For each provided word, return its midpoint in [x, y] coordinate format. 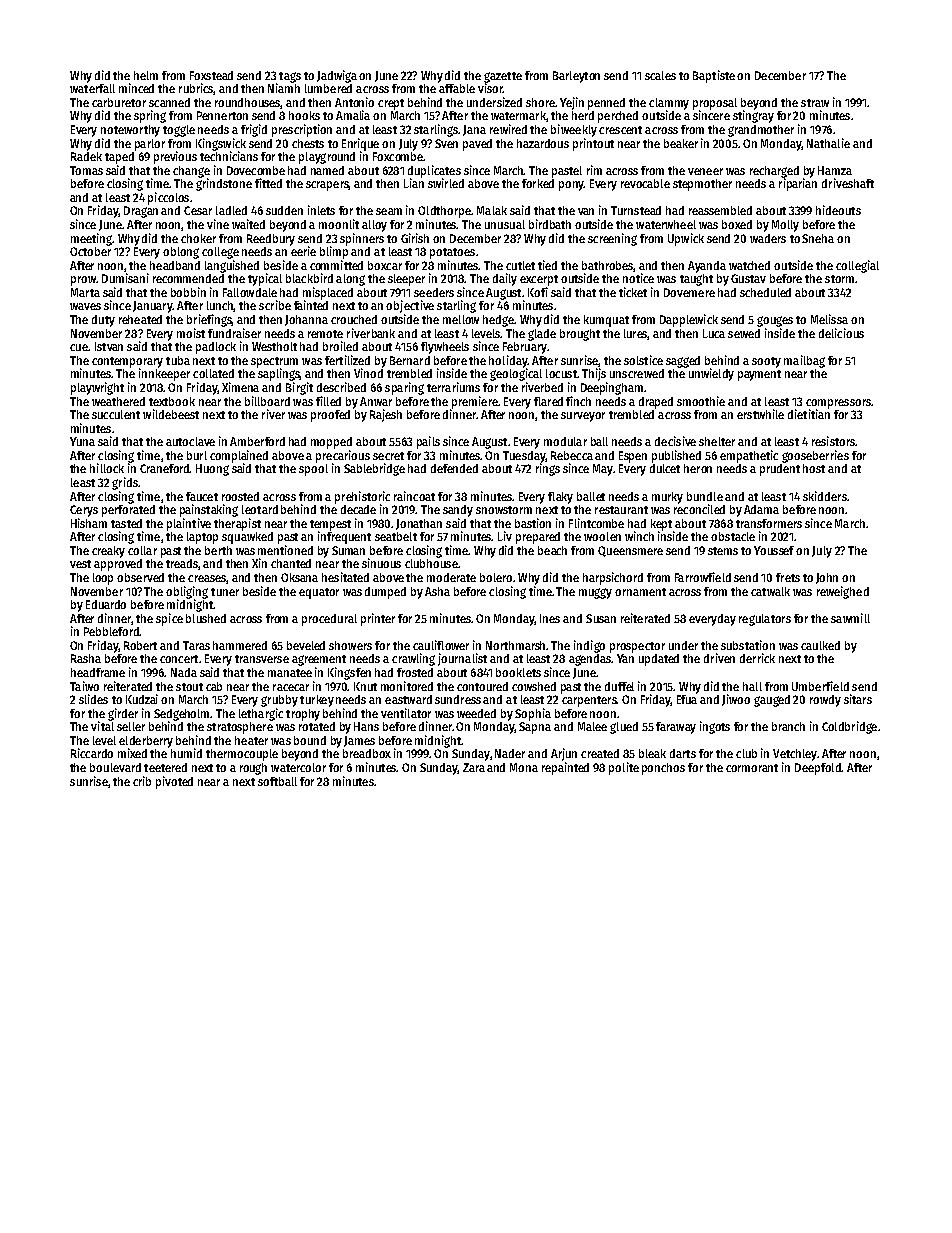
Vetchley [795, 755]
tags [290, 77]
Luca [714, 333]
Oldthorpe [444, 212]
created [600, 753]
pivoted [174, 782]
